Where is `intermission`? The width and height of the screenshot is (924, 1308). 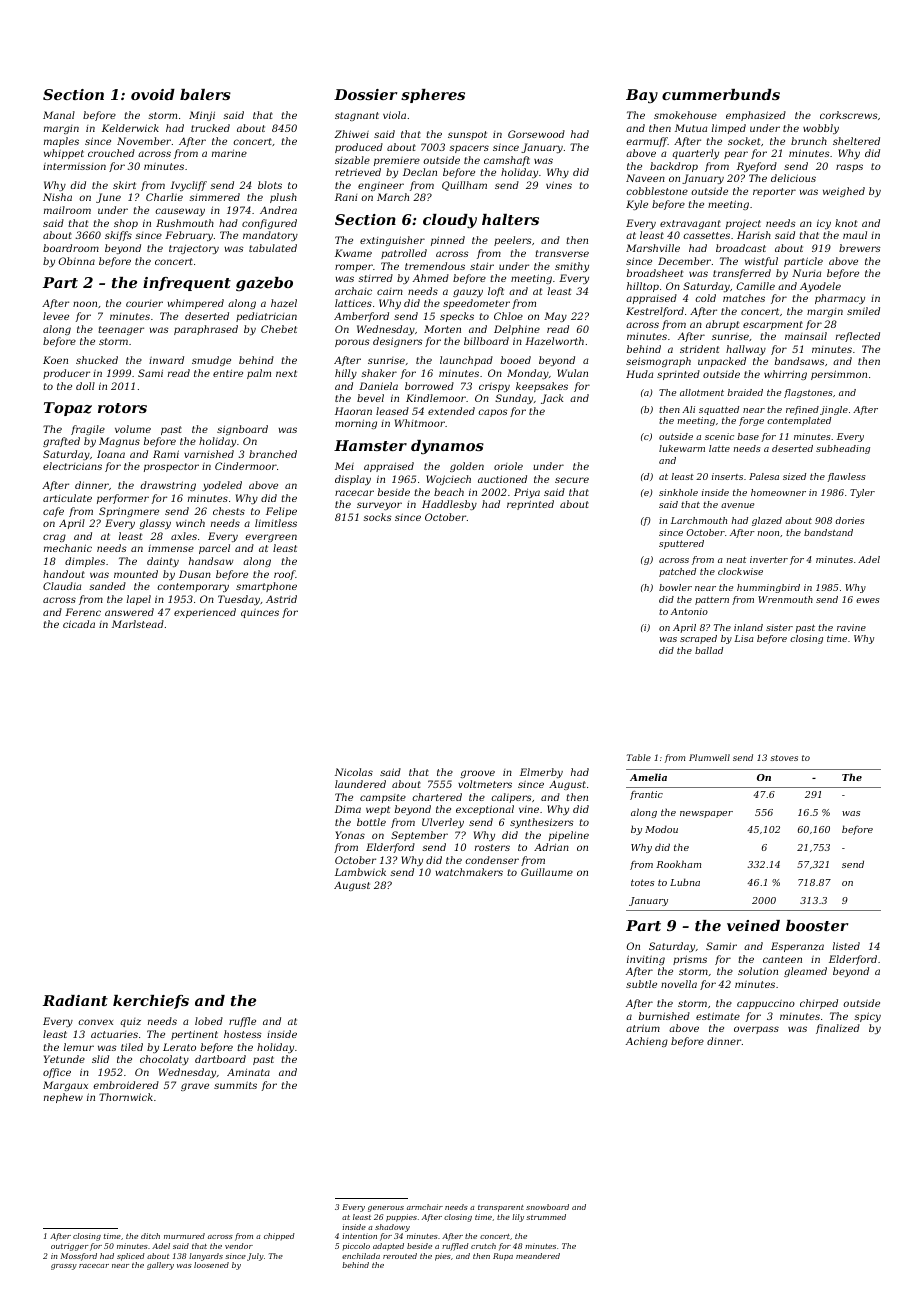 intermission is located at coordinates (74, 166).
